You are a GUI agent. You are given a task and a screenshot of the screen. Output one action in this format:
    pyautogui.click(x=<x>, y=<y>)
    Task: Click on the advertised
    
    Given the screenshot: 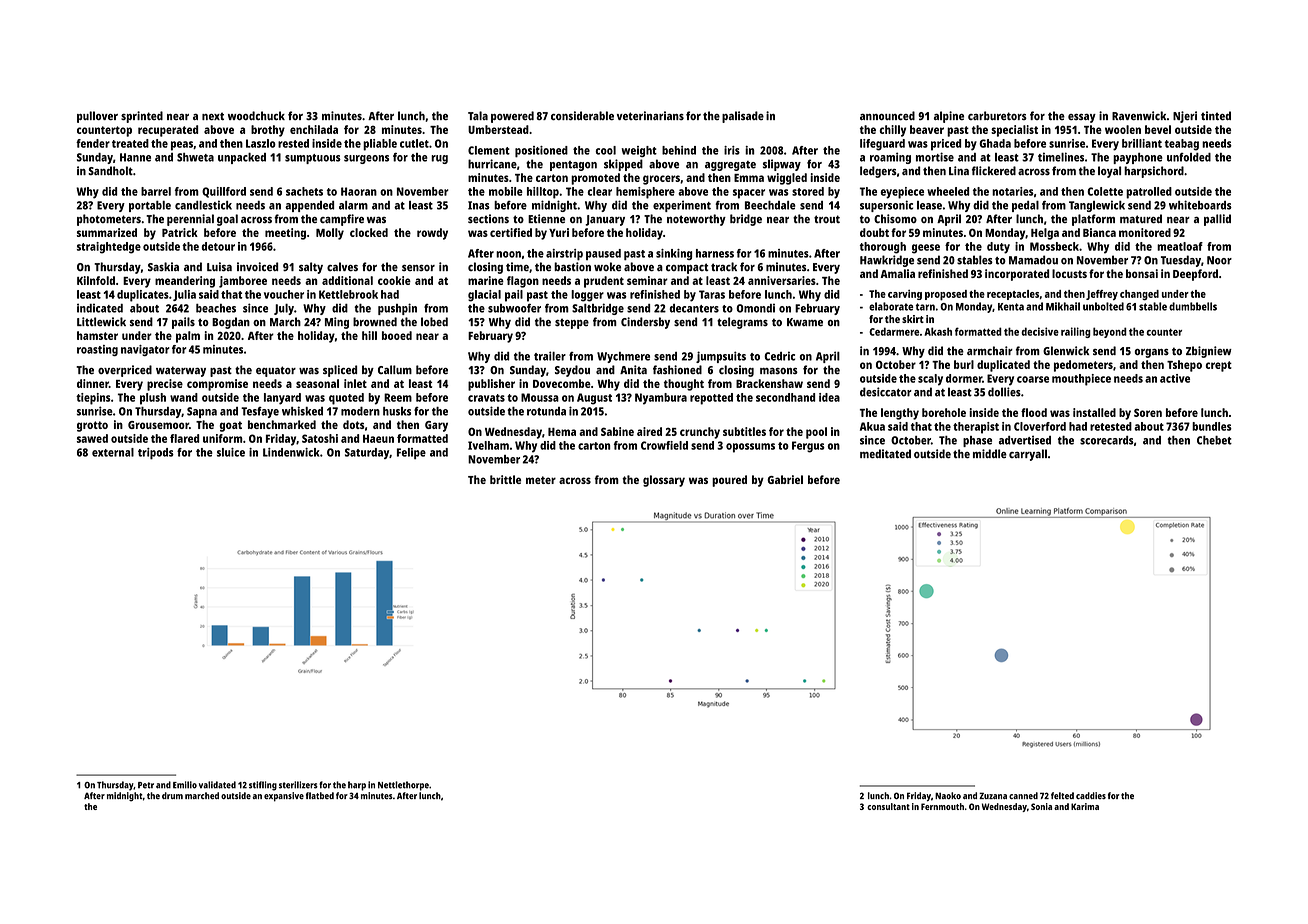 What is the action you would take?
    pyautogui.click(x=1025, y=440)
